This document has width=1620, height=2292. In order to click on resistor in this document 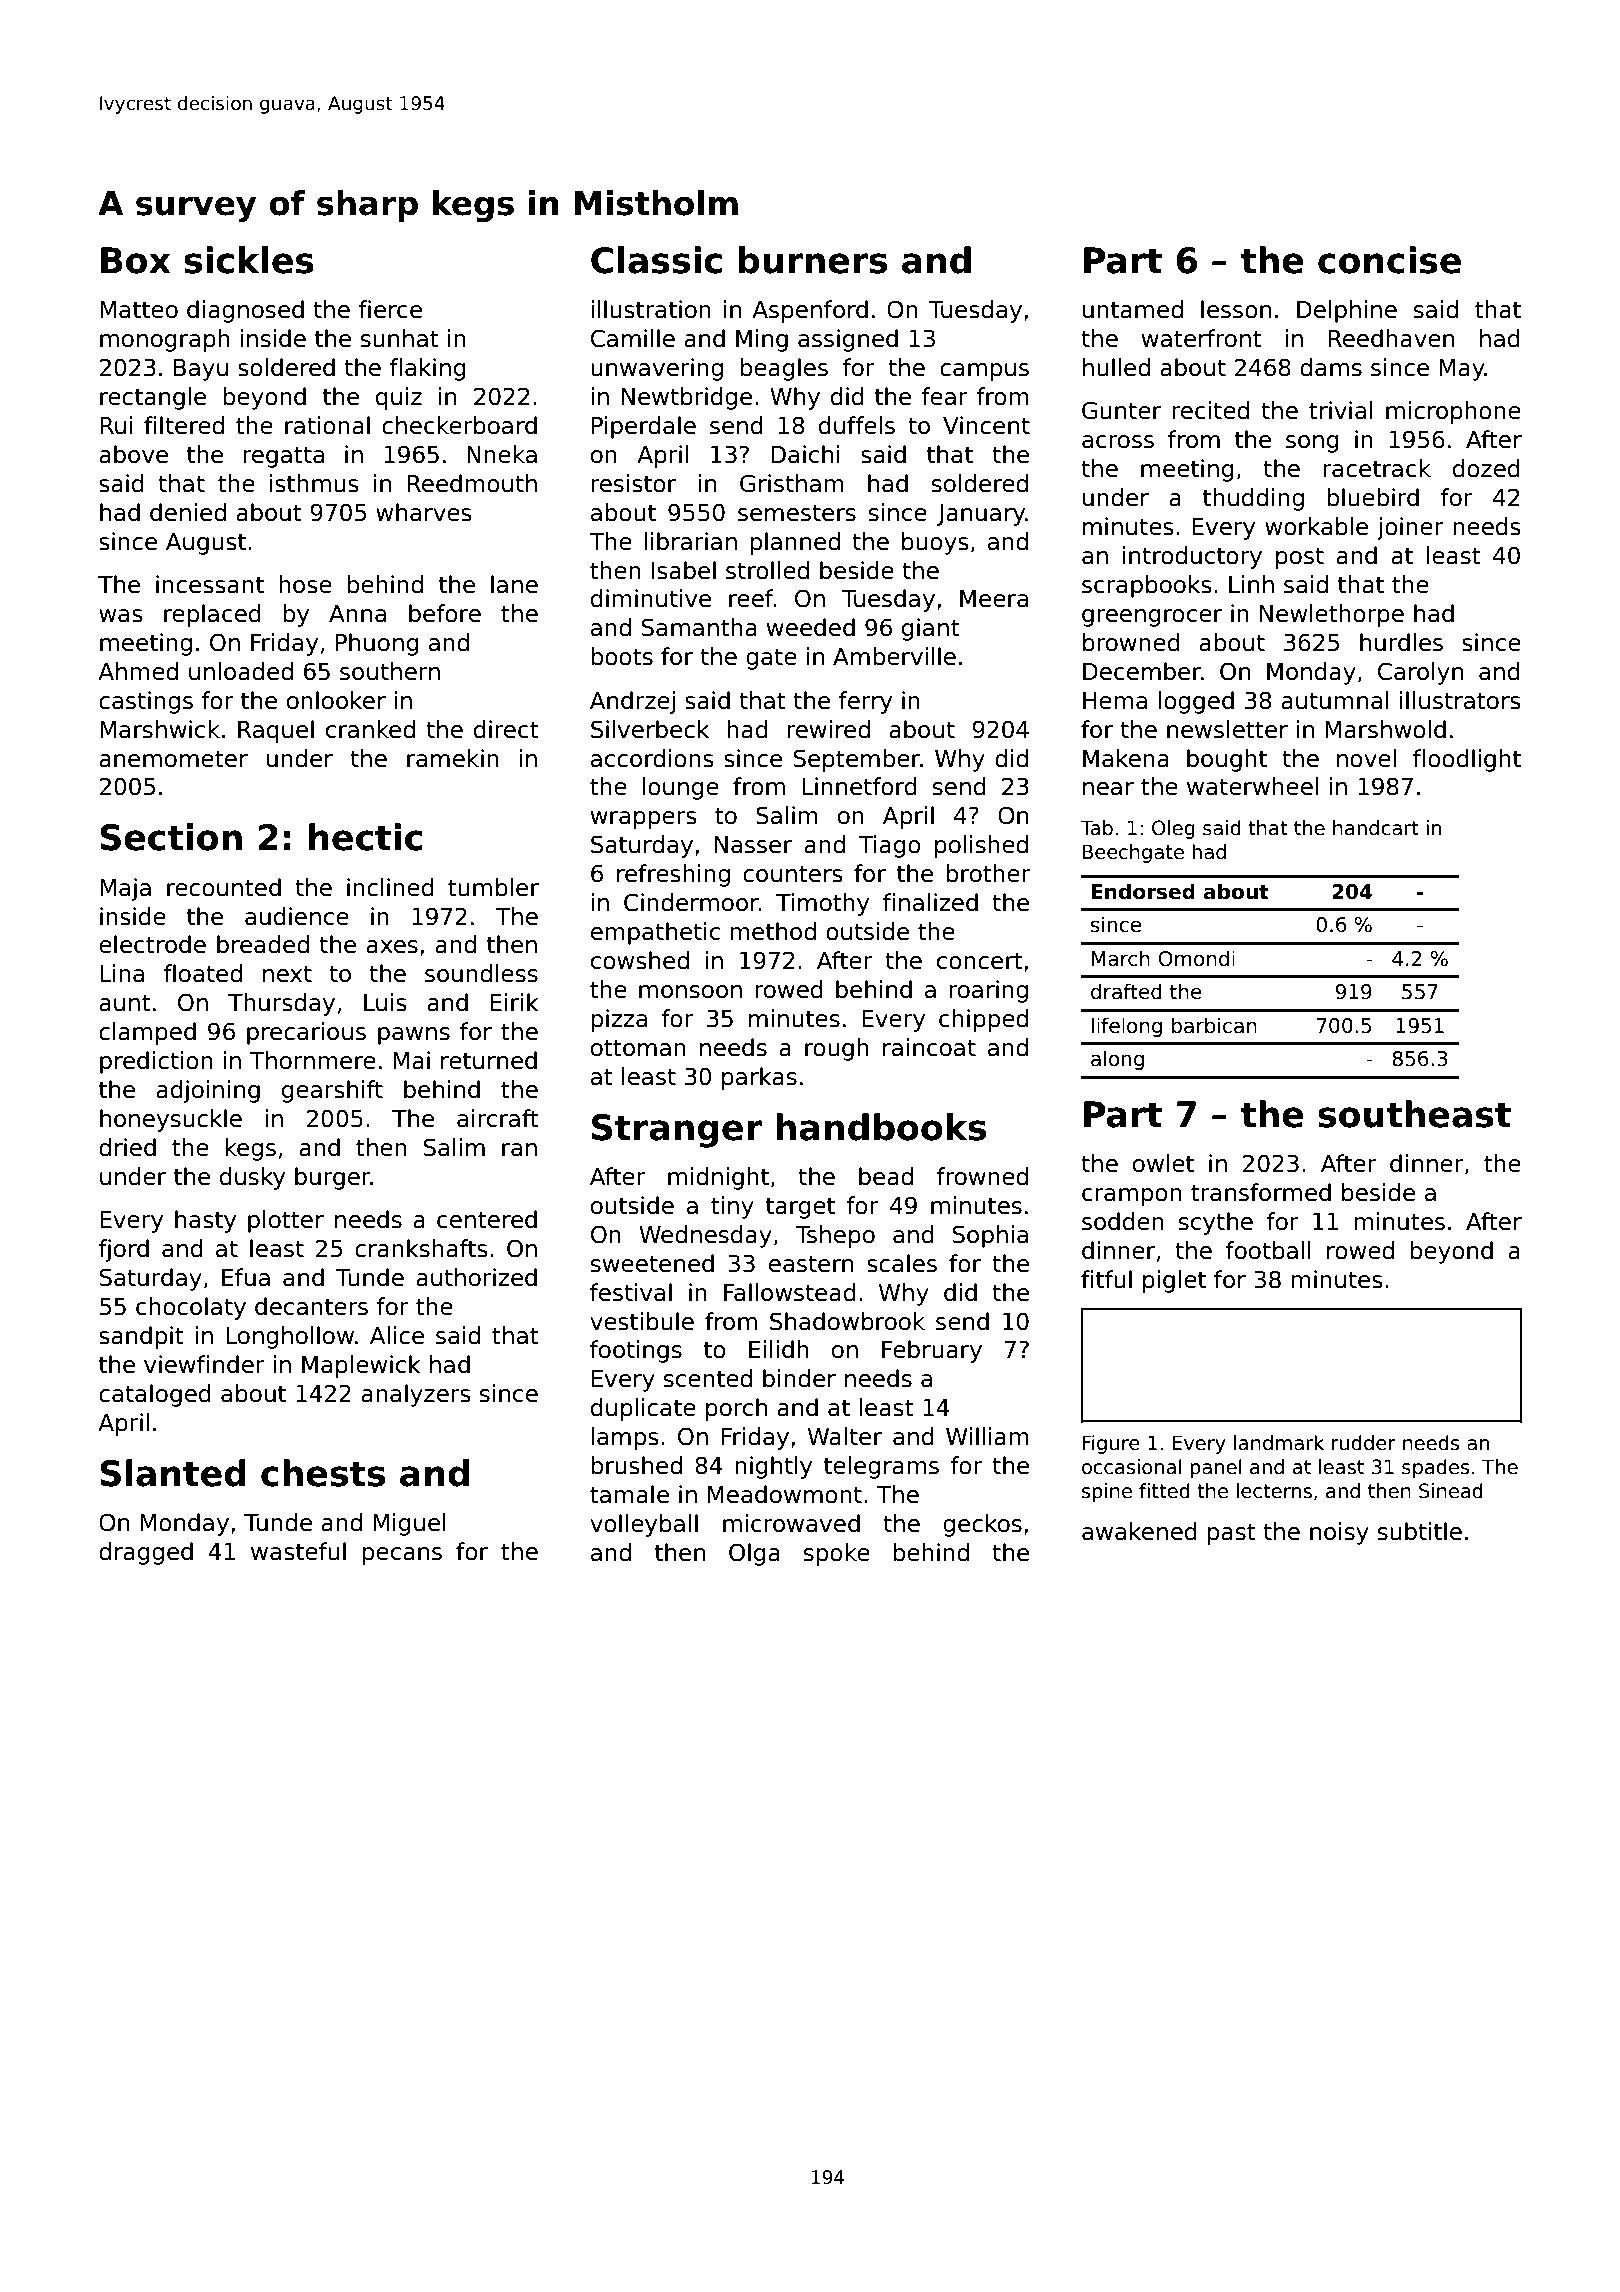, I will do `click(633, 483)`.
